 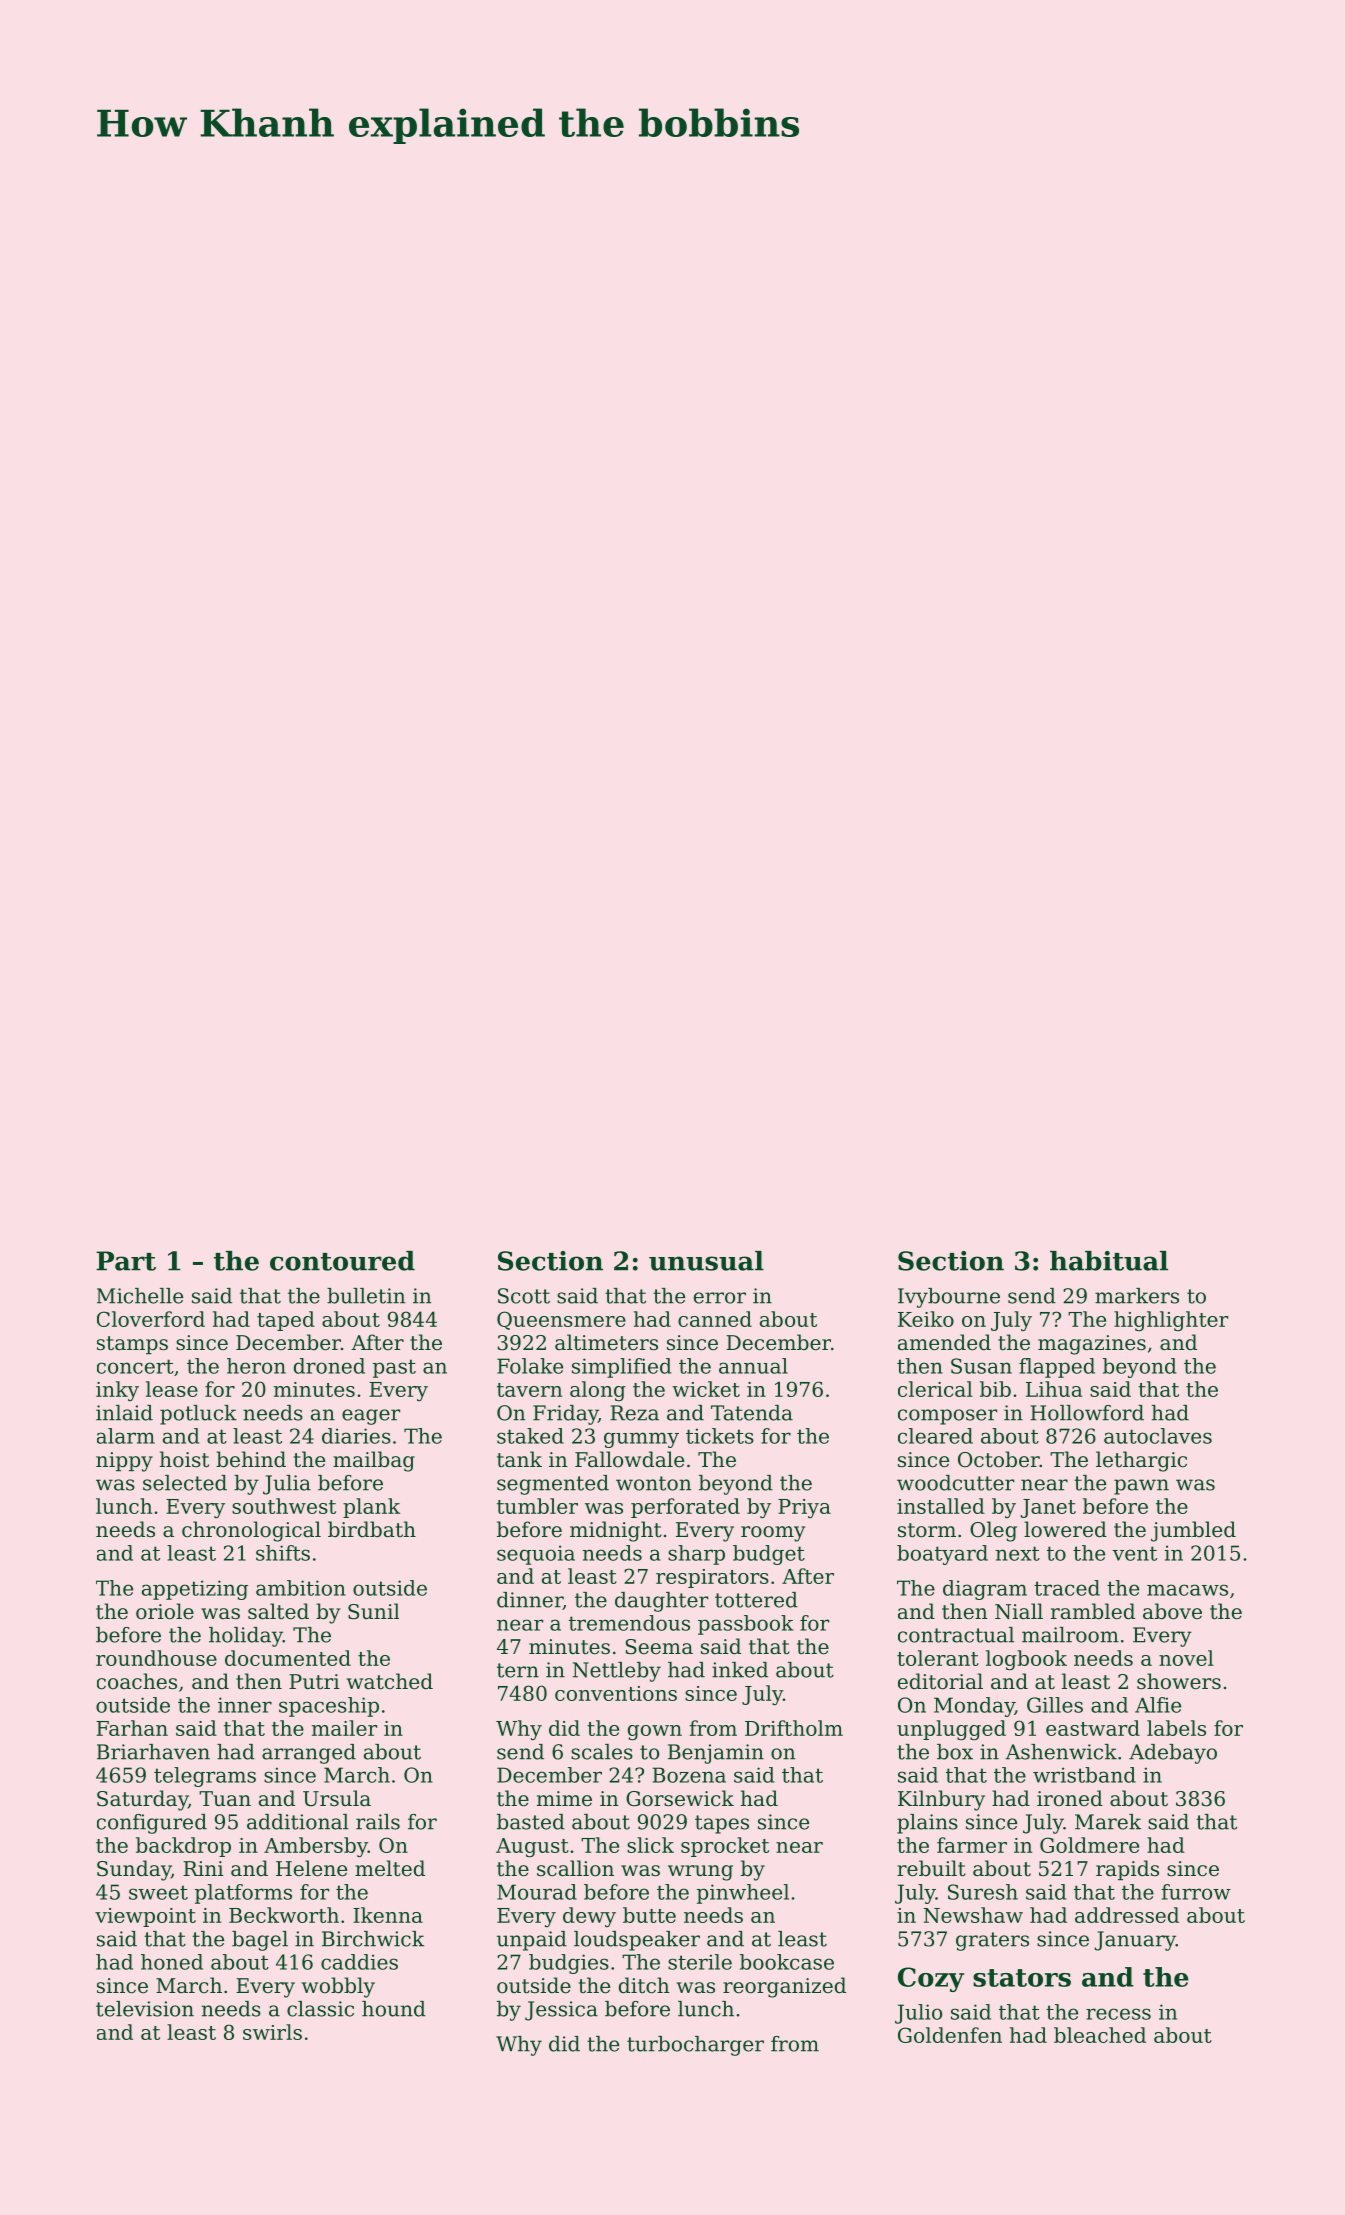 I want to click on tern, so click(x=518, y=1670).
